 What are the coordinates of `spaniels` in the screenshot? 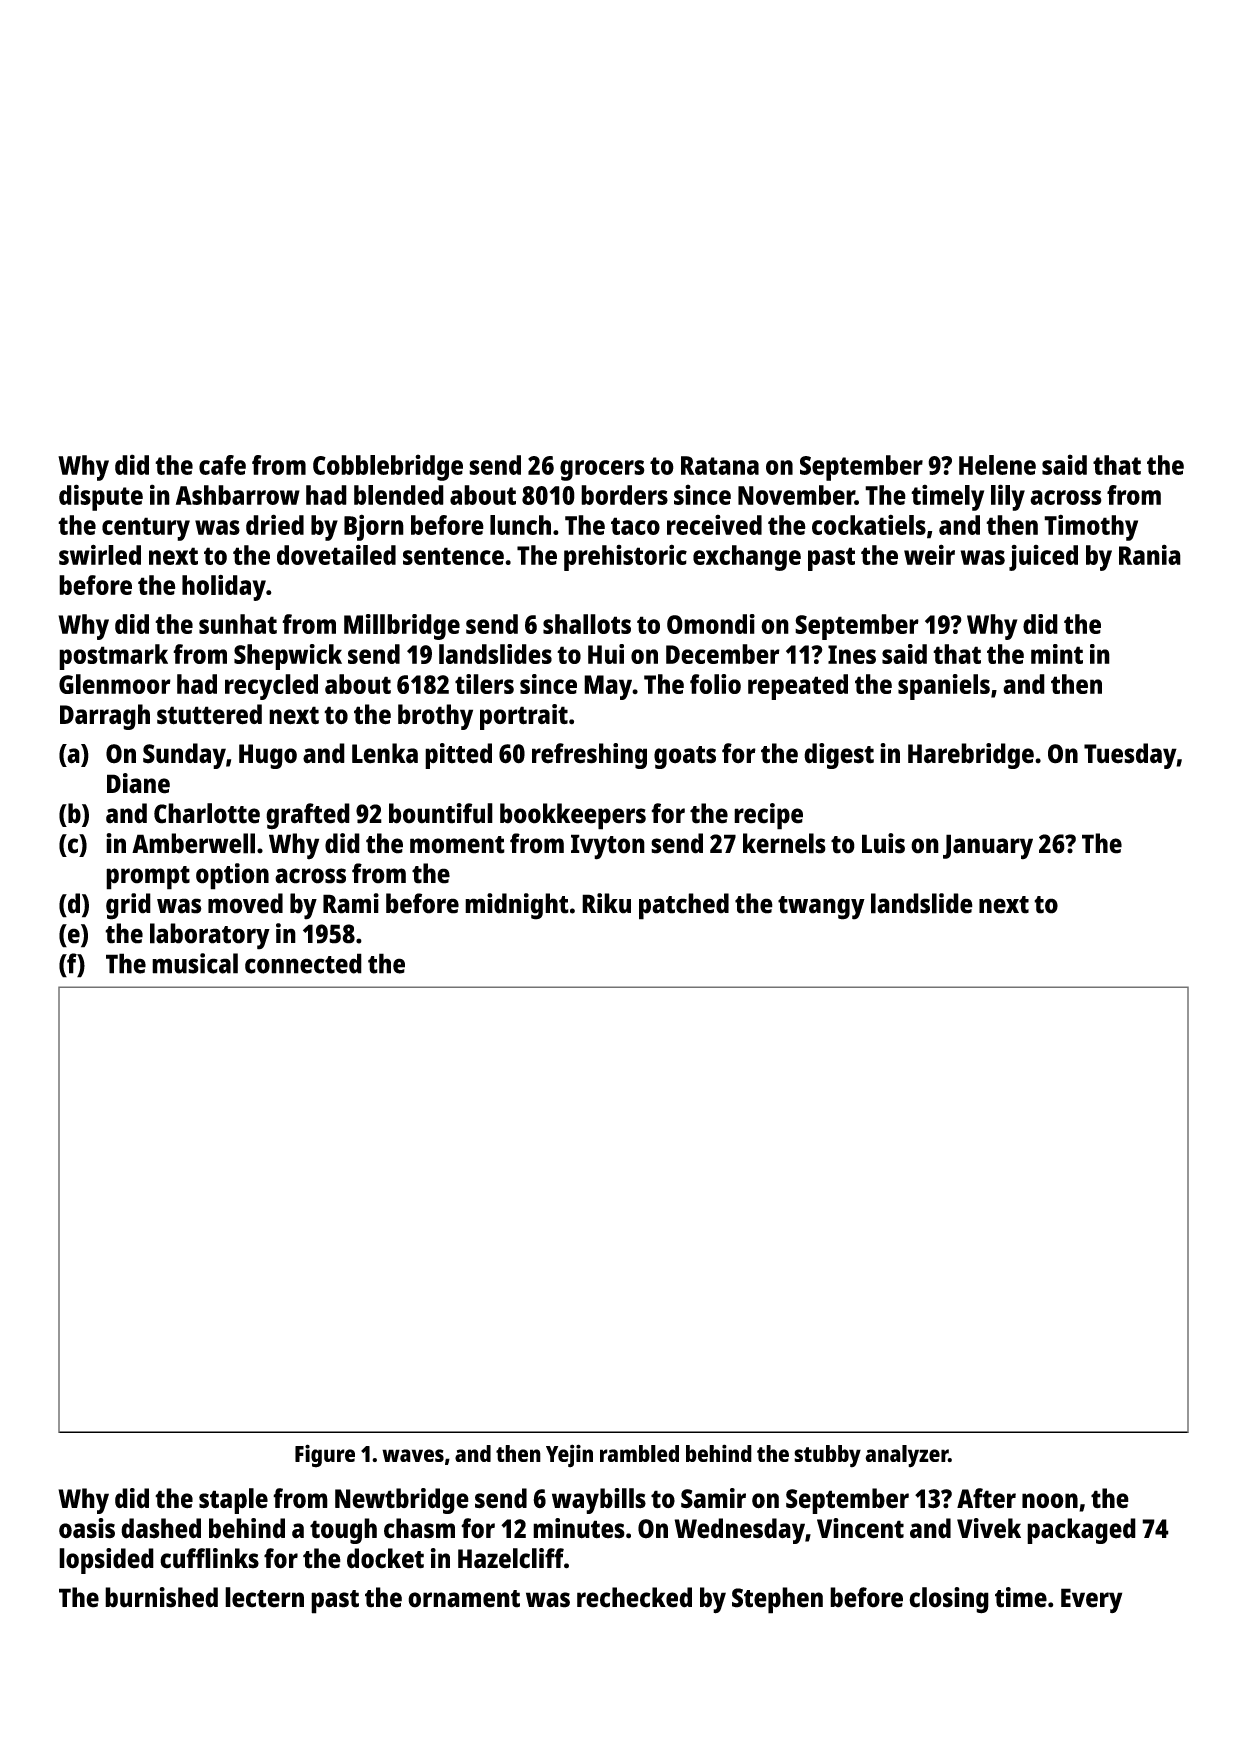 It's located at (944, 687).
